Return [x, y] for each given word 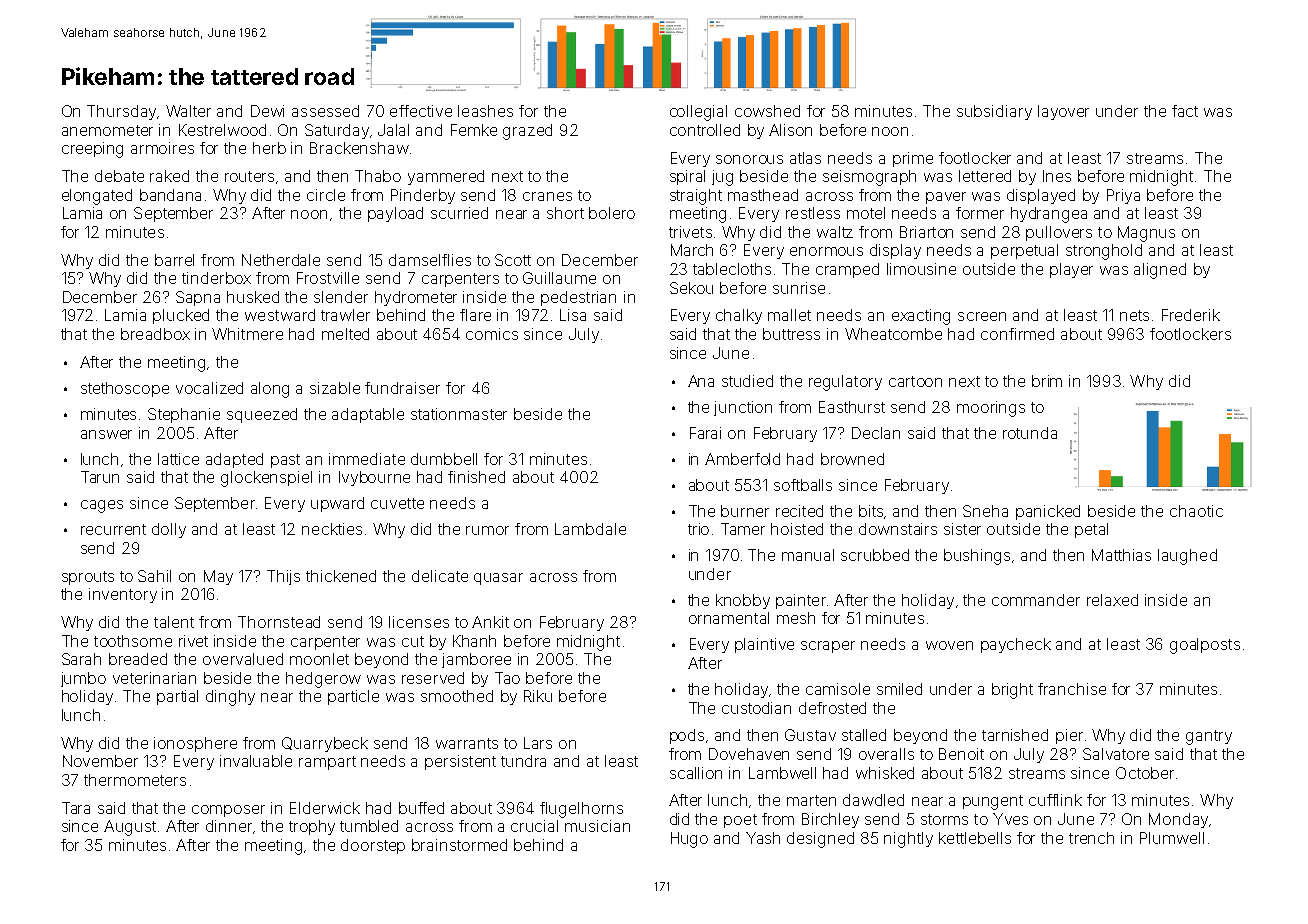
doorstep [373, 846]
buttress [791, 334]
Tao [507, 678]
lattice [178, 459]
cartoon [915, 381]
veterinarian [154, 678]
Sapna [198, 298]
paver [946, 198]
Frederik [1191, 315]
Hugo [689, 840]
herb [269, 148]
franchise [1072, 689]
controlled [705, 130]
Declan [876, 433]
